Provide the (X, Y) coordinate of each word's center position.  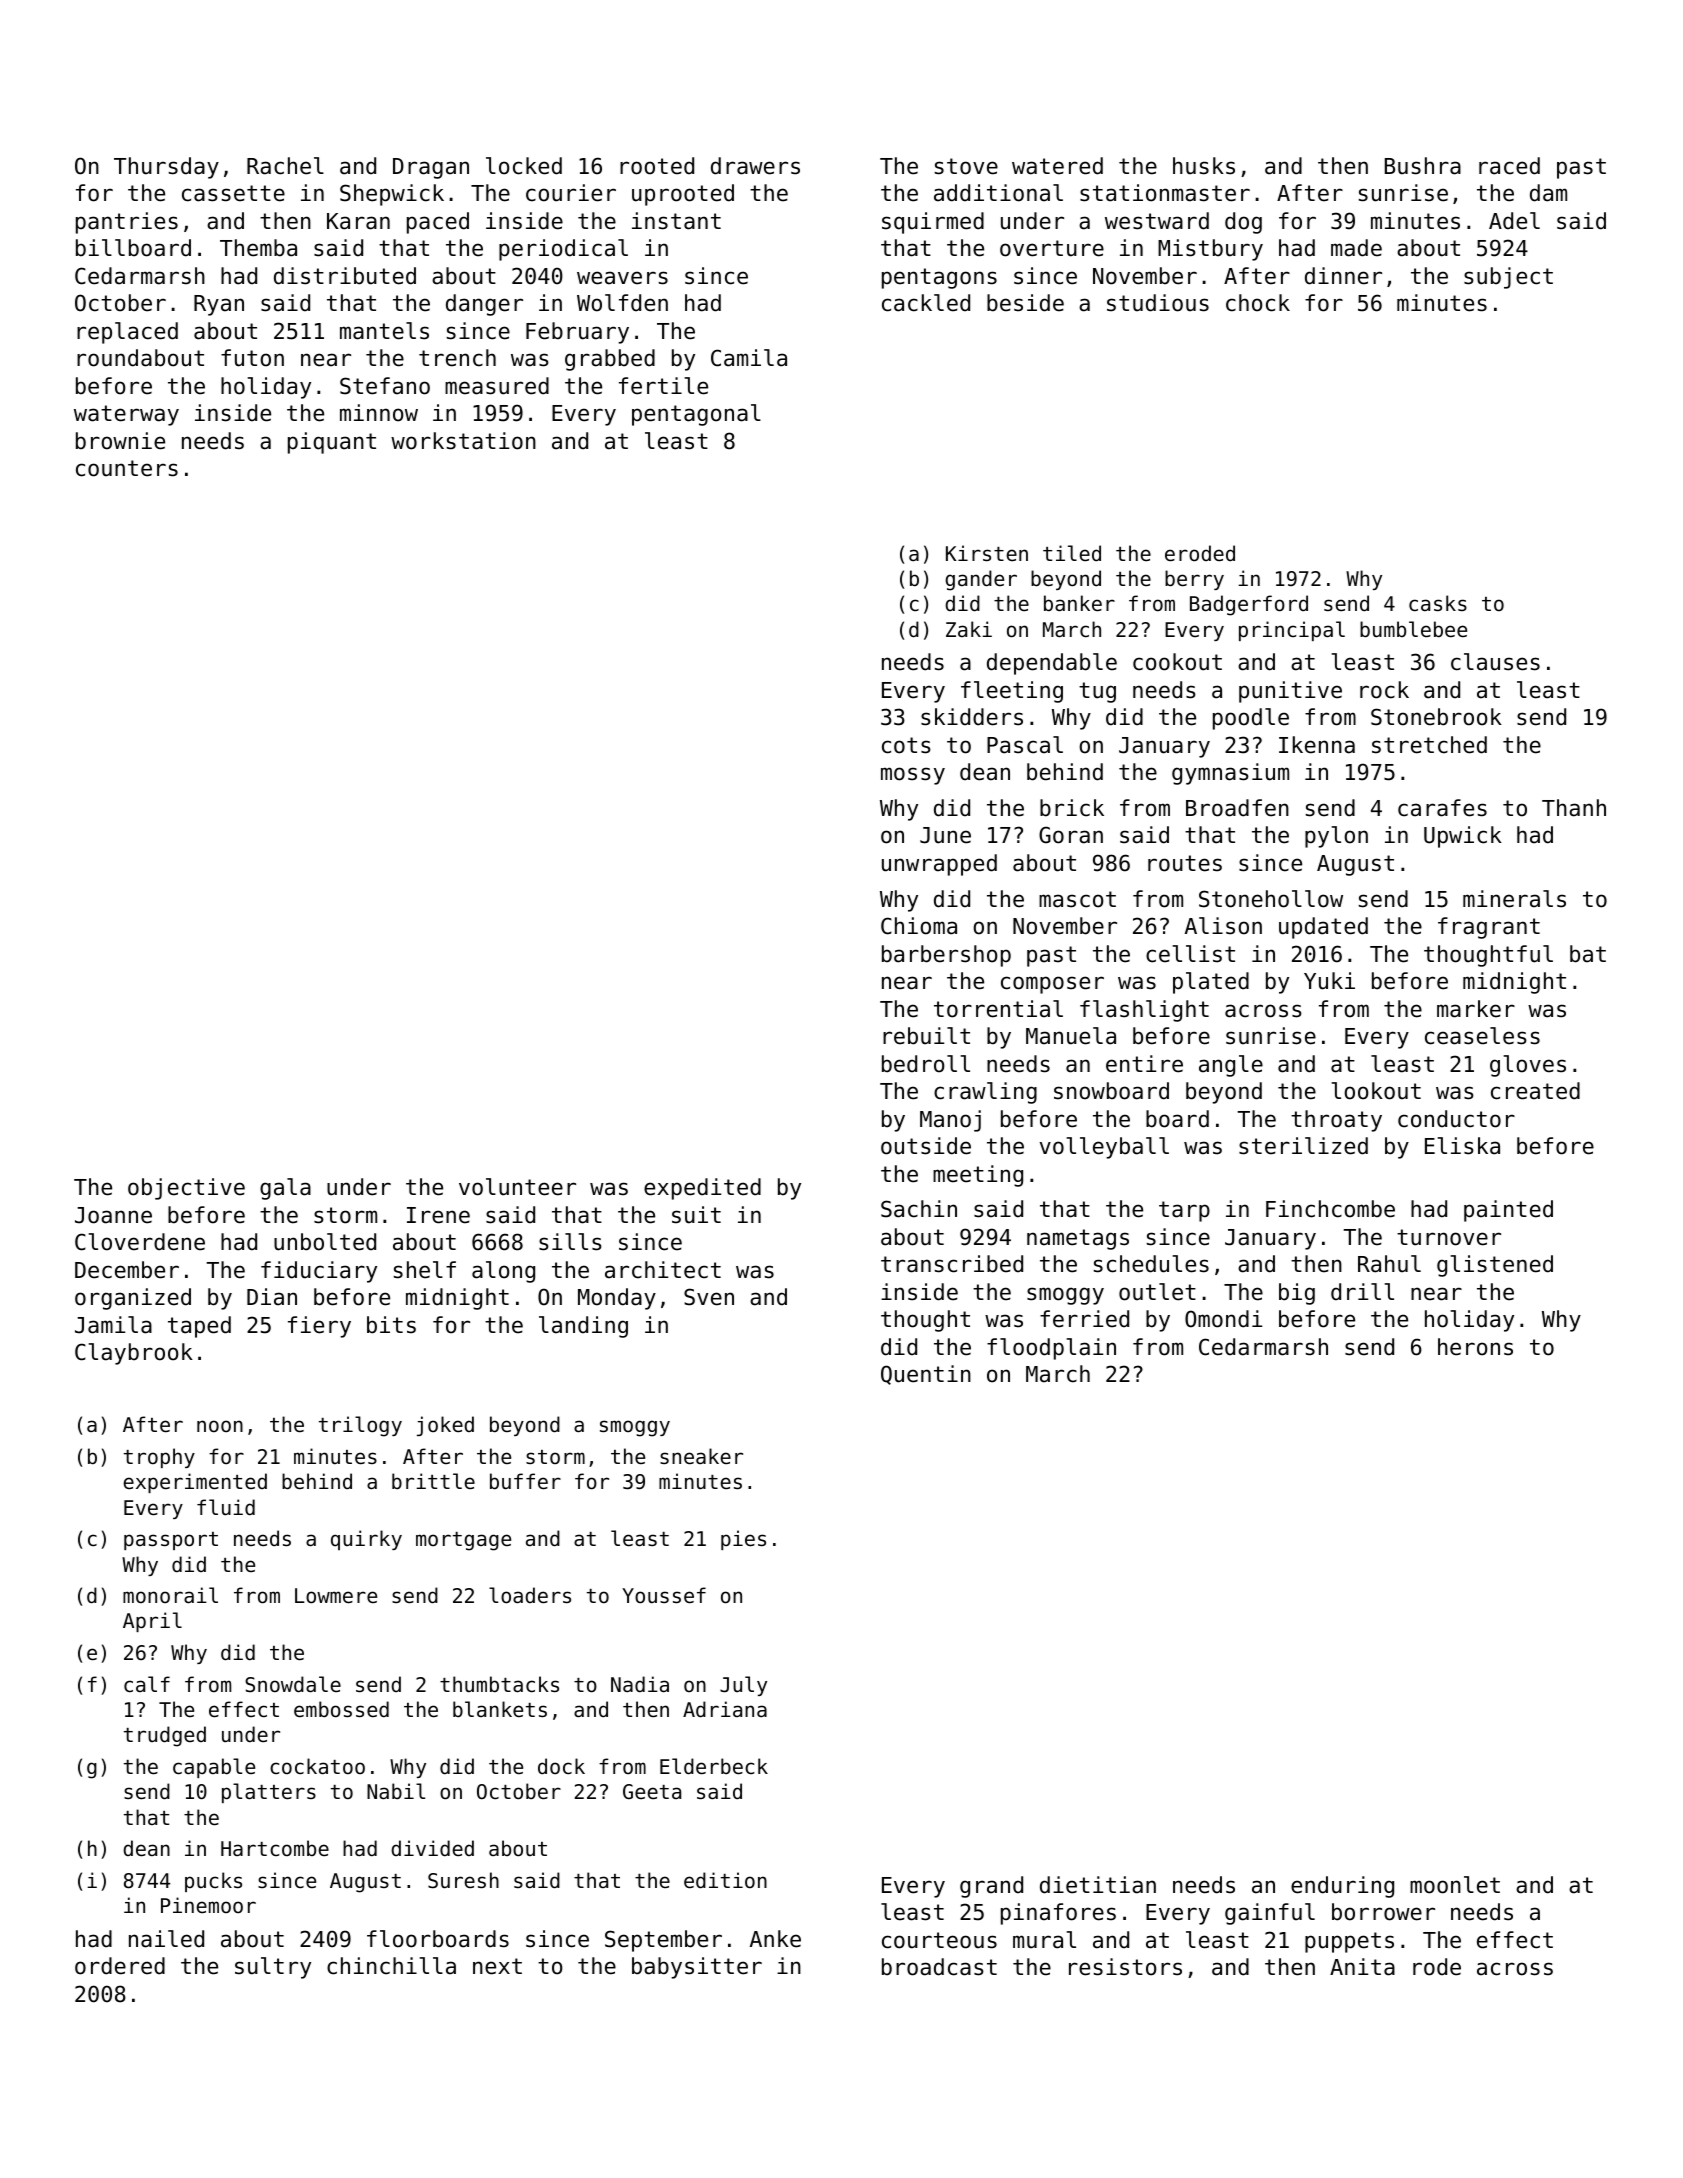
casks (1438, 603)
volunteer (517, 1187)
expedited (702, 1189)
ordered (120, 1966)
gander (981, 580)
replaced (127, 333)
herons (1475, 1347)
